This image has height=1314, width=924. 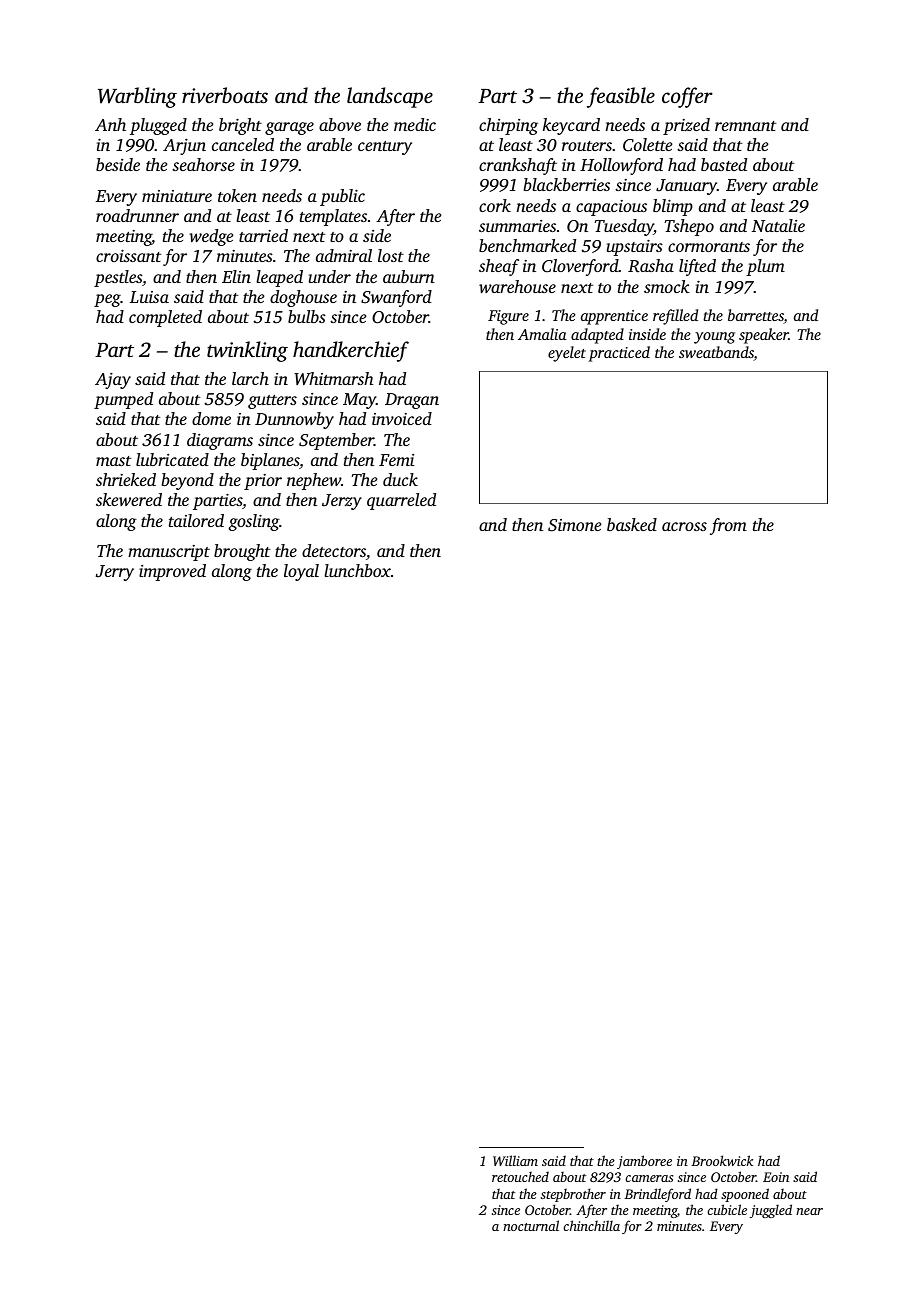 What do you see at coordinates (567, 354) in the image?
I see `eyelet` at bounding box center [567, 354].
